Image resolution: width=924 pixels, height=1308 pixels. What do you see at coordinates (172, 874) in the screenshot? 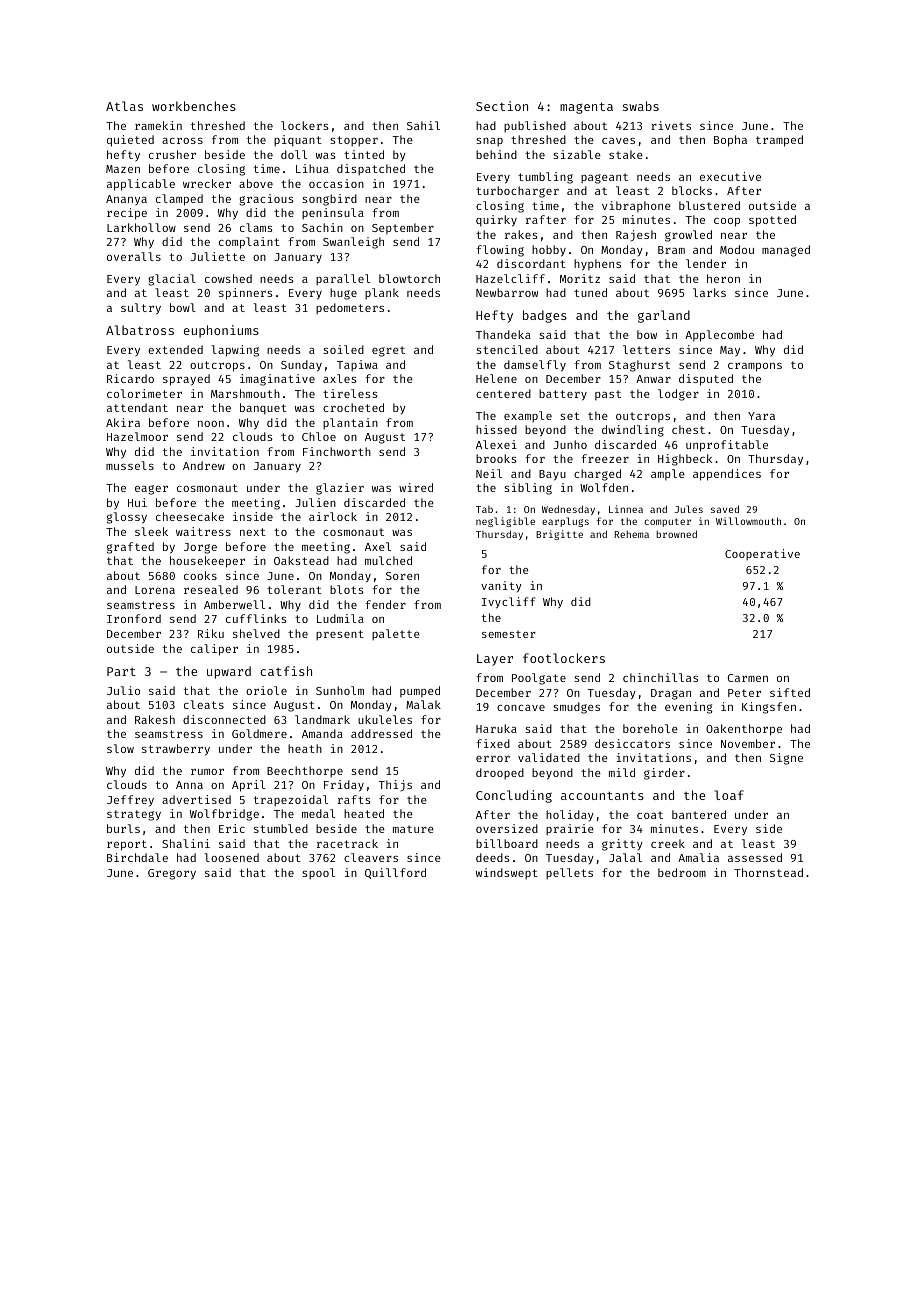
I see `Gregory` at bounding box center [172, 874].
